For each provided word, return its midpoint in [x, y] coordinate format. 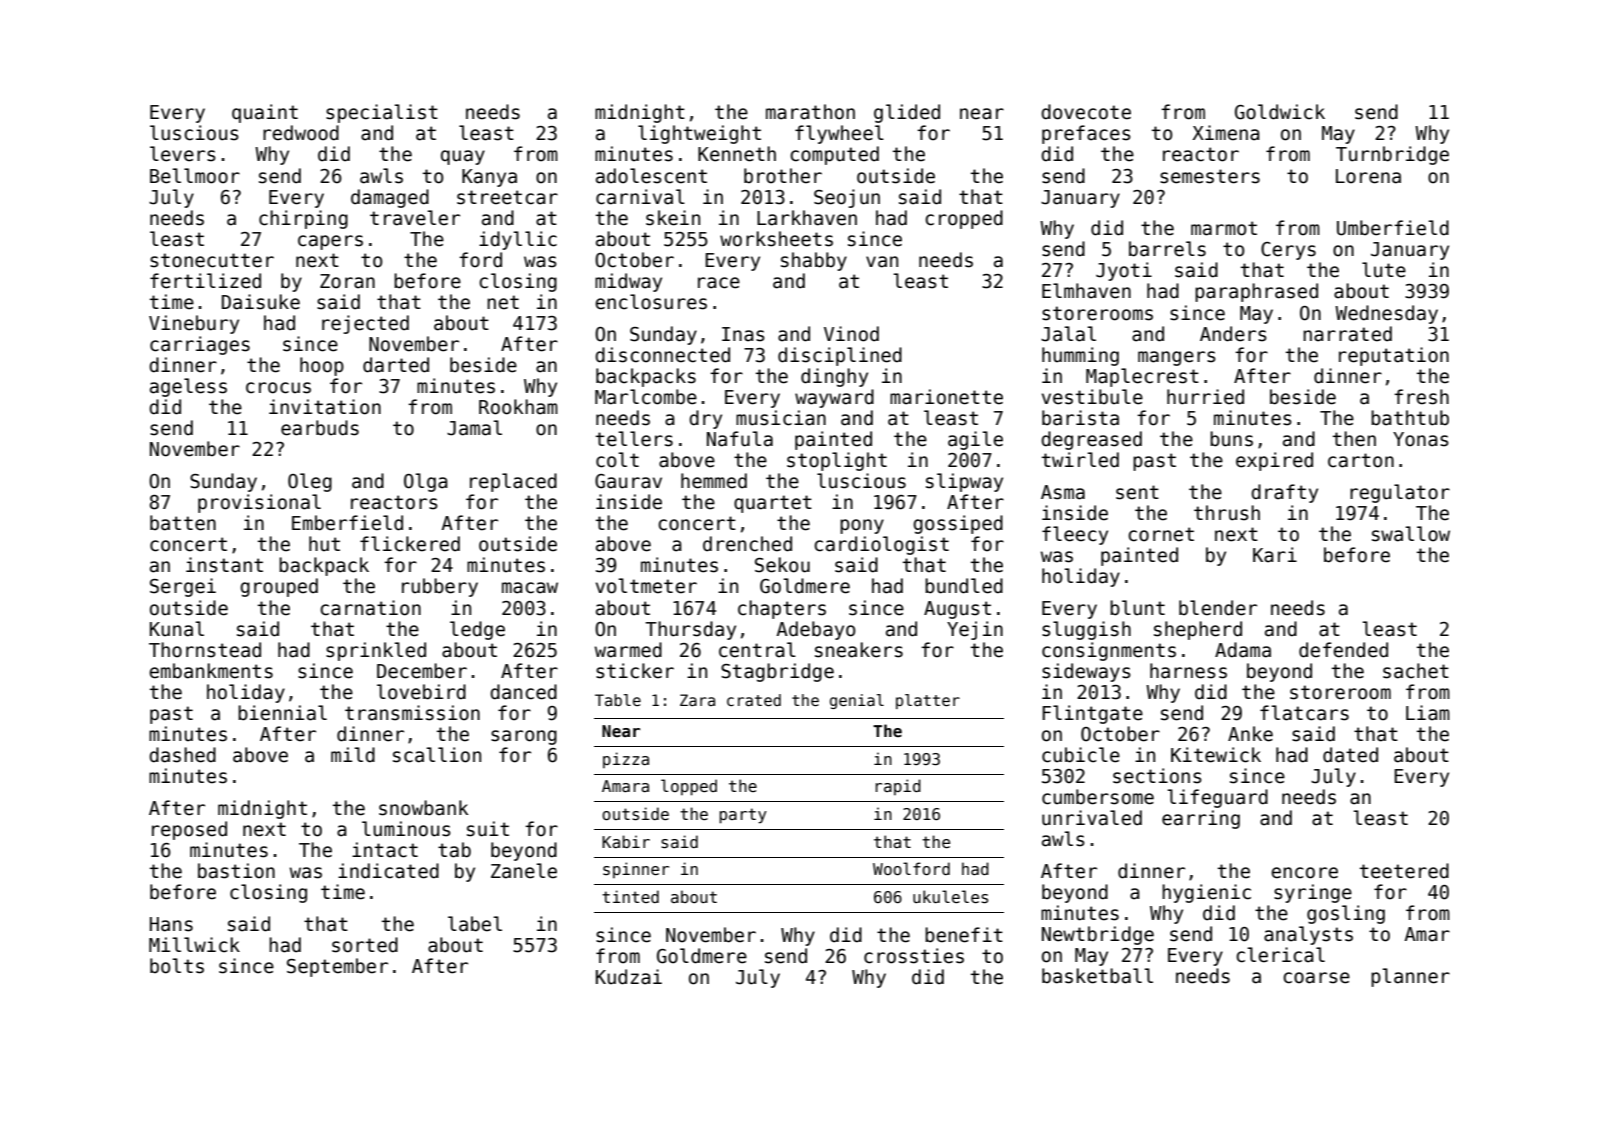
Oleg [310, 482]
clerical [1280, 955]
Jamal [474, 428]
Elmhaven [1086, 291]
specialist [382, 113]
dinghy [834, 377]
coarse [1316, 978]
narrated [1347, 334]
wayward [834, 398]
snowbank [423, 808]
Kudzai [629, 977]
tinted [630, 896]
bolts [177, 966]
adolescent [651, 176]
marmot [1224, 228]
